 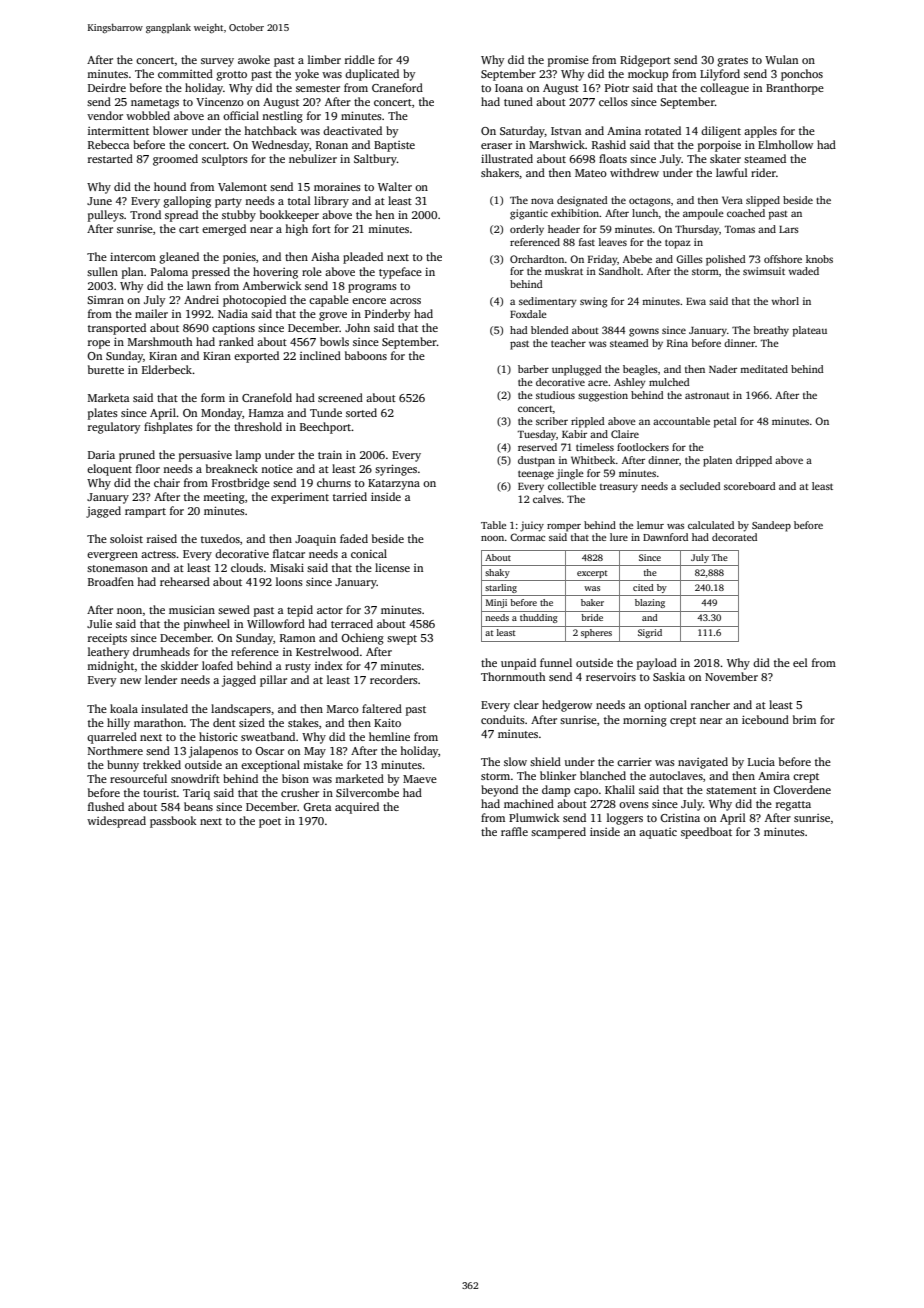 I want to click on riddle, so click(x=360, y=59).
